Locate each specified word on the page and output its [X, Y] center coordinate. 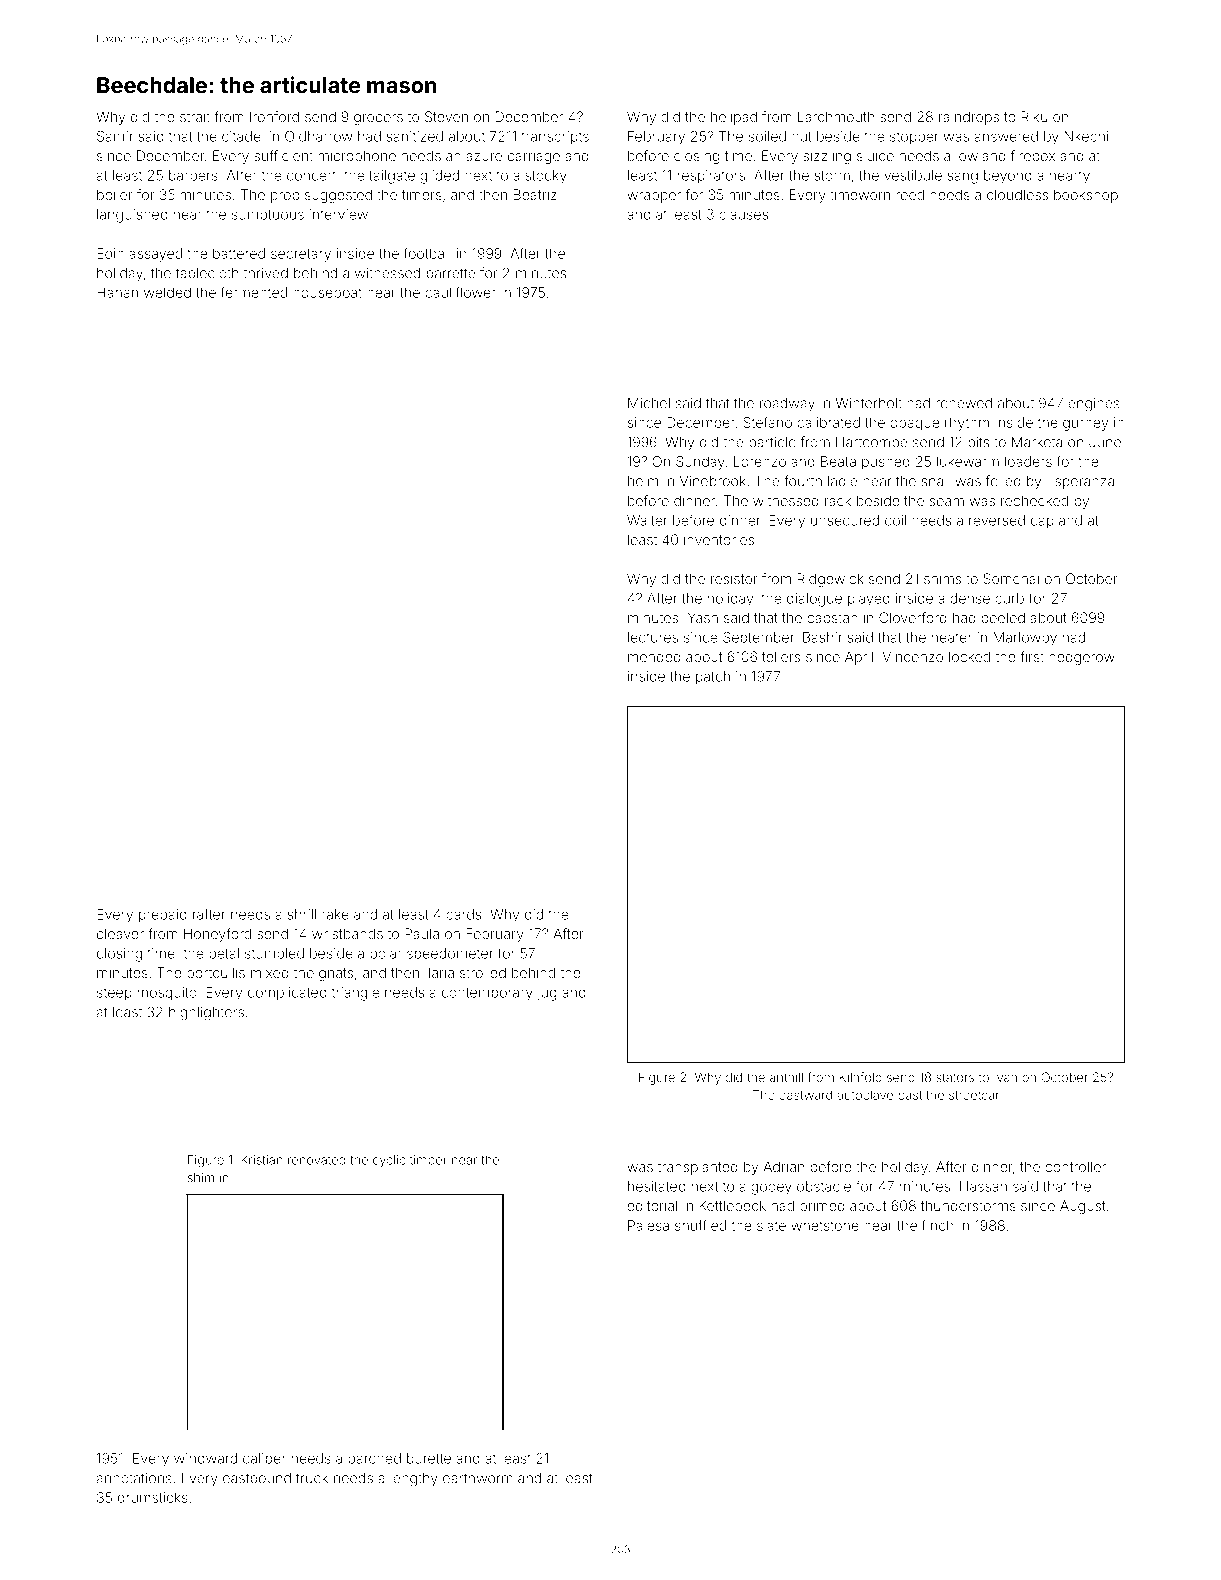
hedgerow [1082, 658]
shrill [302, 914]
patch [713, 678]
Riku [1034, 116]
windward [205, 1458]
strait [195, 116]
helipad [734, 118]
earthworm [478, 1478]
